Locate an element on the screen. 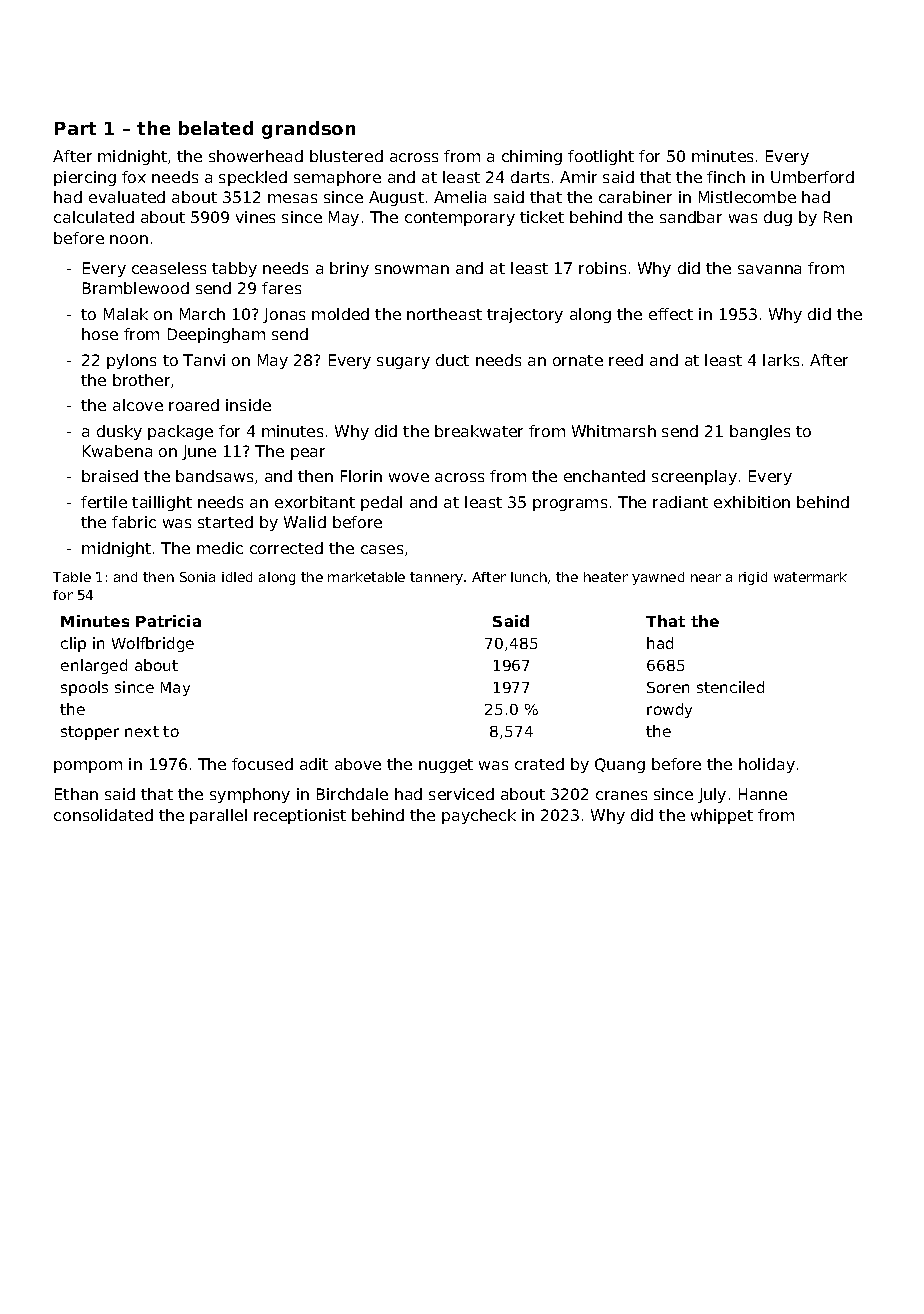 The width and height of the screenshot is (924, 1314). grandson is located at coordinates (308, 130).
